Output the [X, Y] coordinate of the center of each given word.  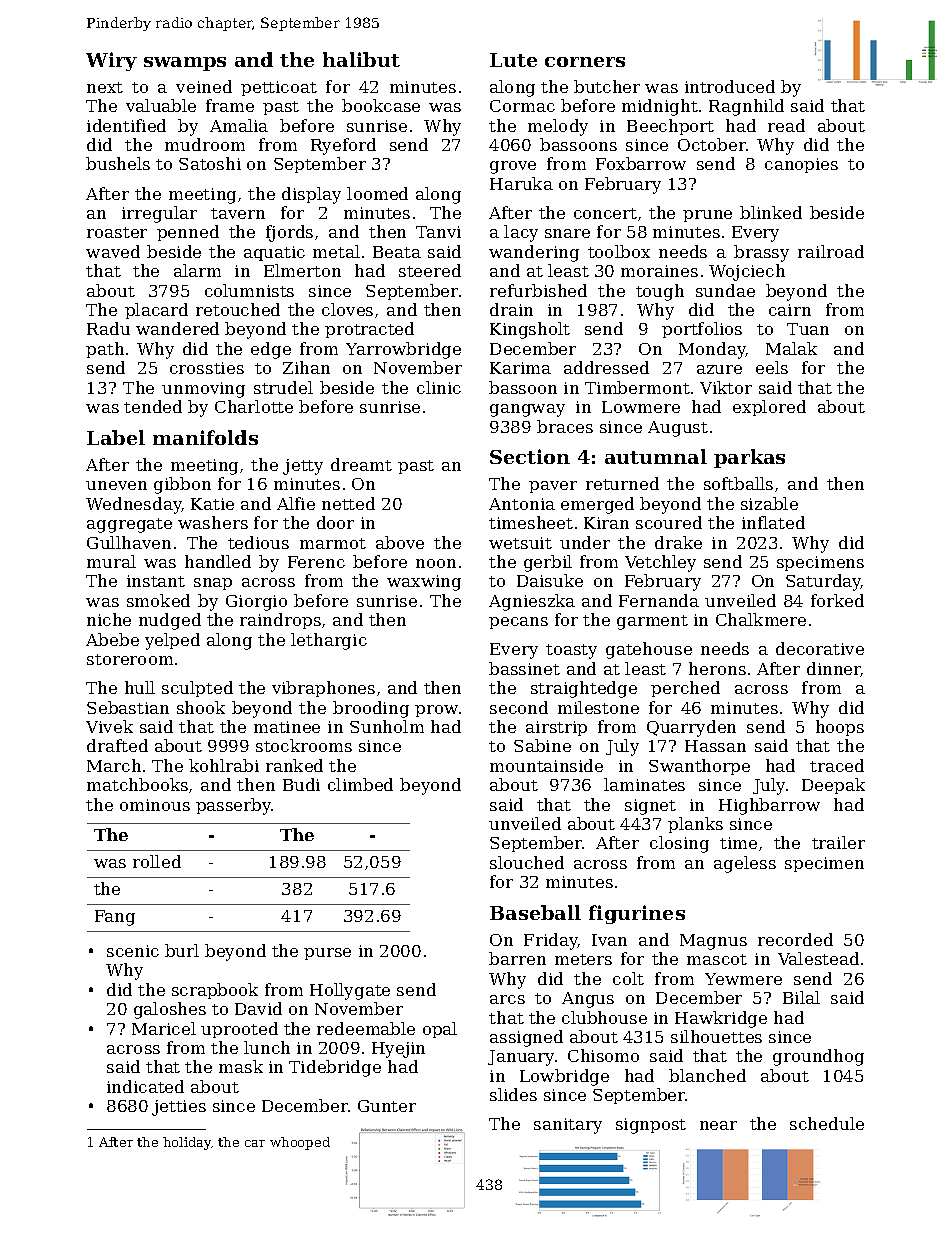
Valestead [818, 958]
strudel [283, 387]
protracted [369, 330]
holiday [187, 1143]
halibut [361, 59]
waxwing [424, 583]
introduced [730, 86]
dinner [834, 669]
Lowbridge [564, 1077]
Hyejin [398, 1050]
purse [327, 954]
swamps [185, 64]
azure [719, 369]
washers [213, 522]
